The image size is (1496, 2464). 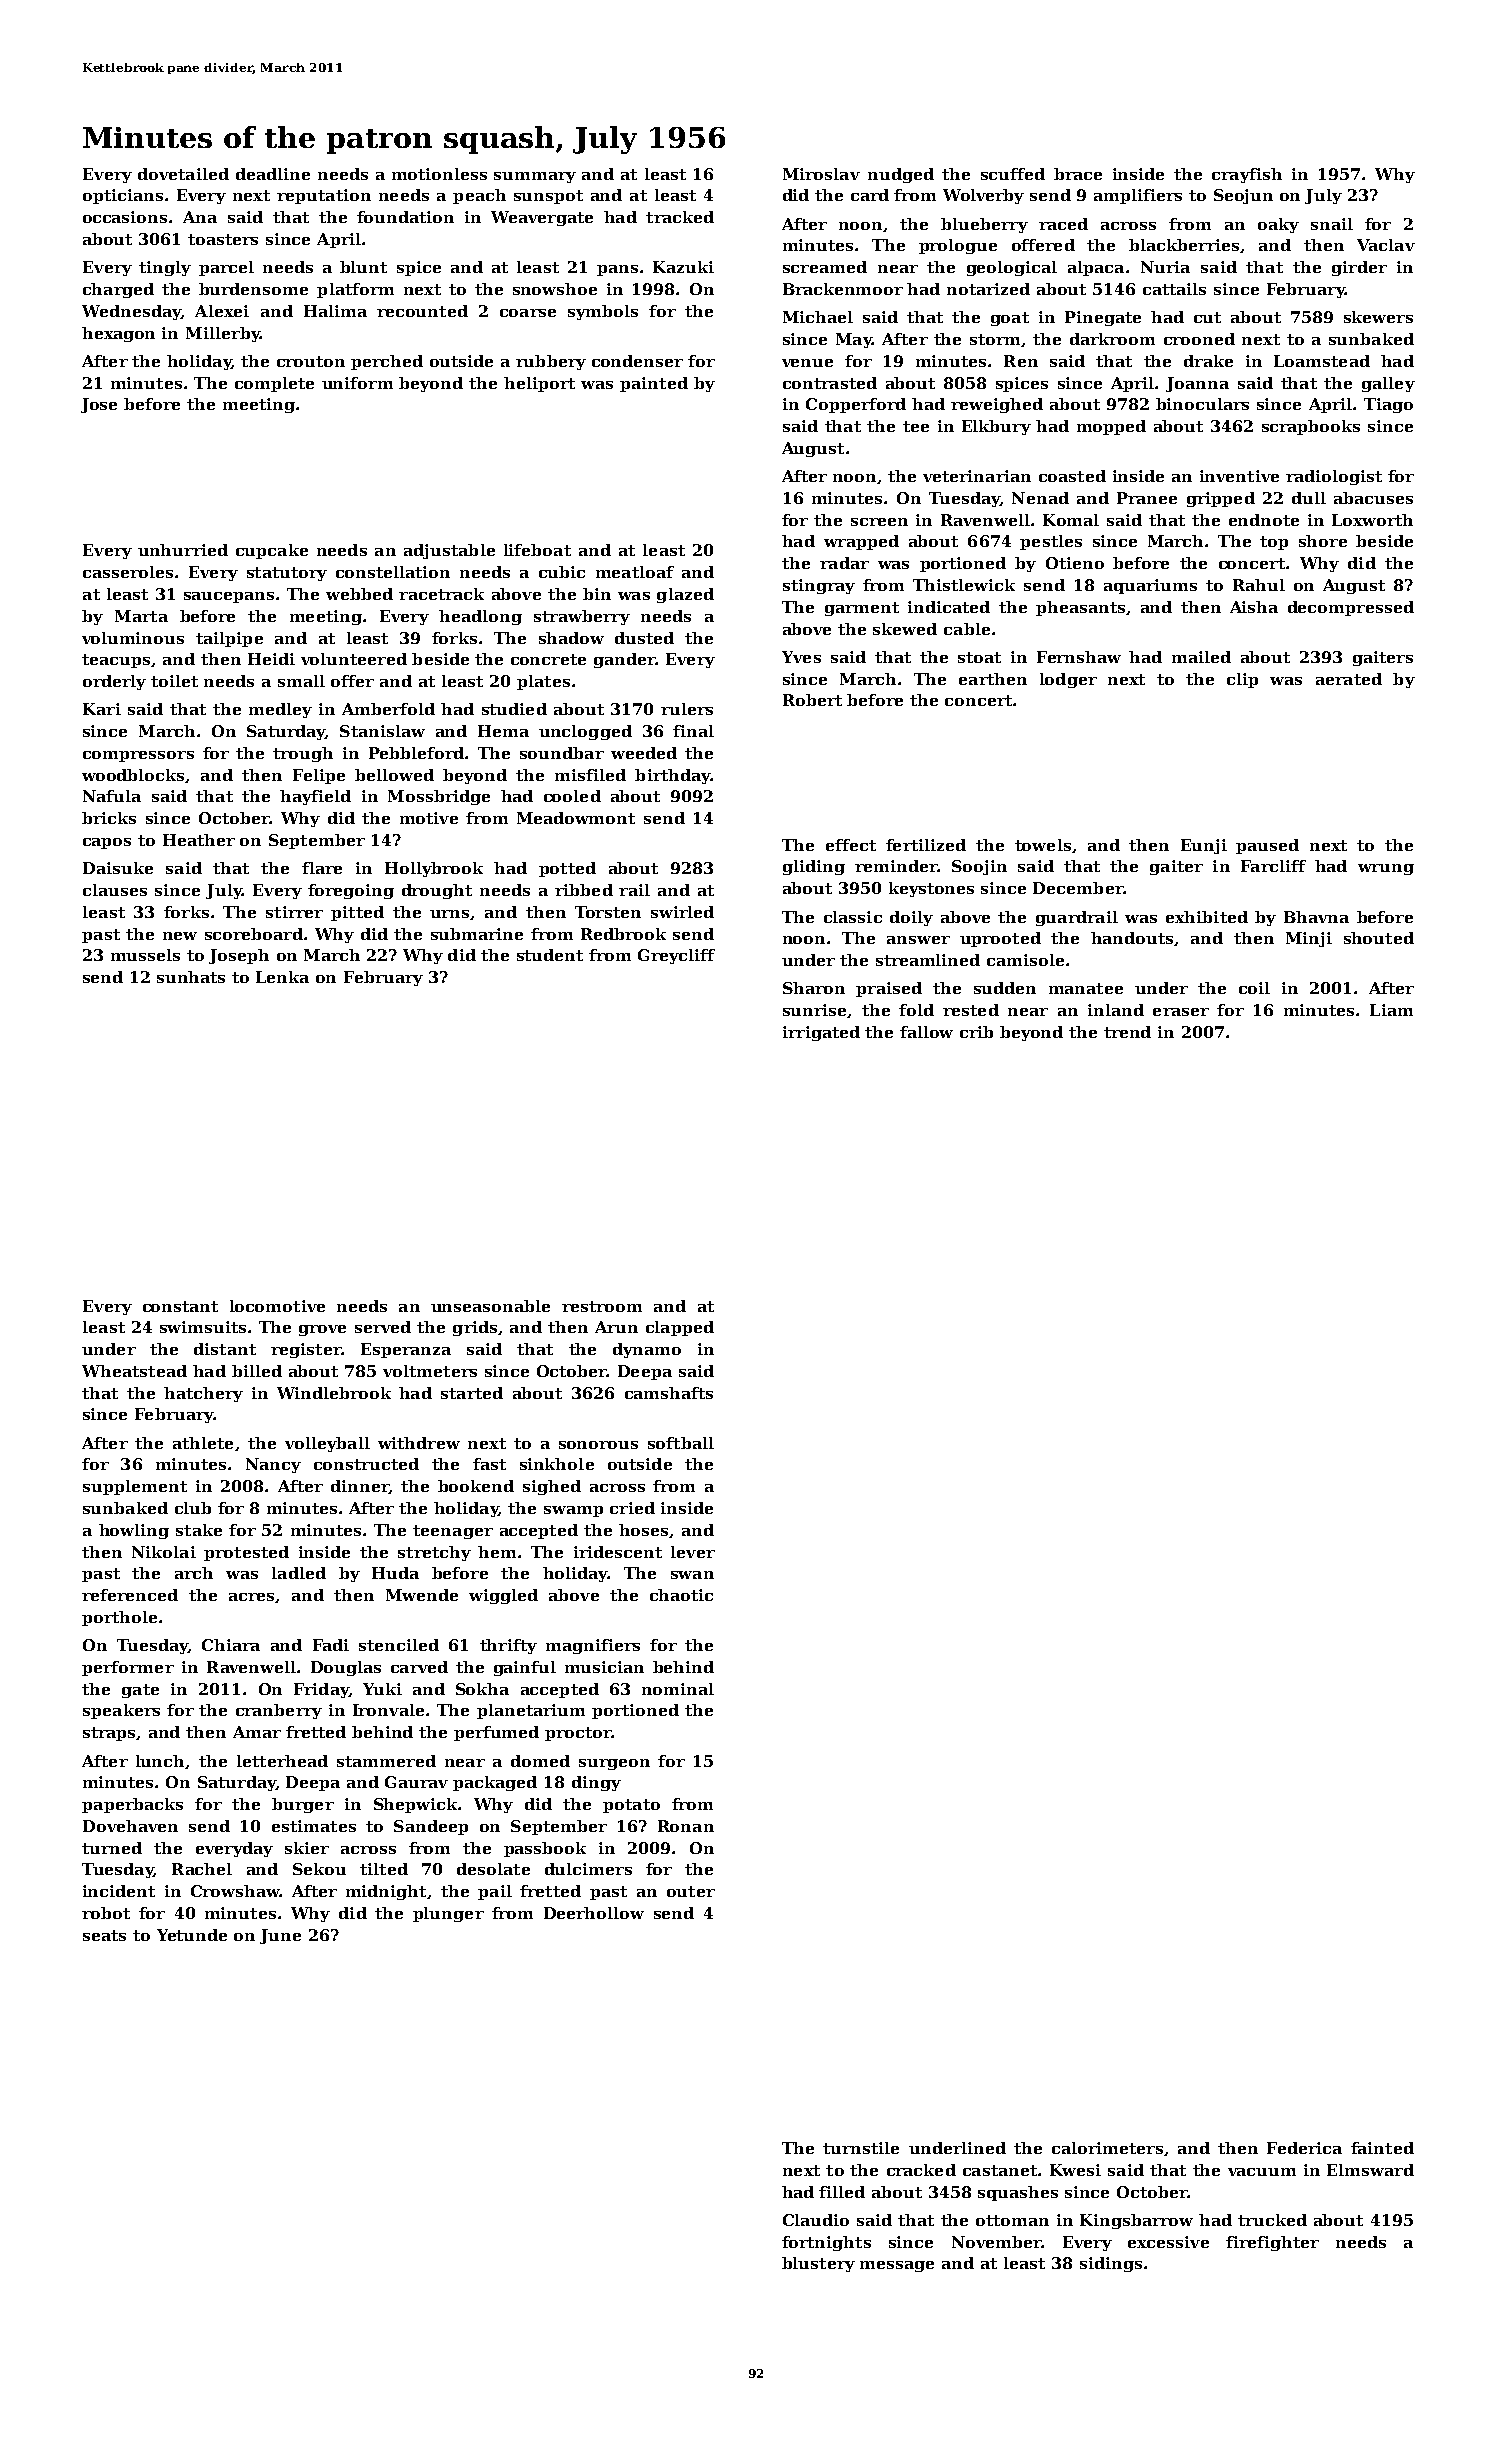 I want to click on hexagon, so click(x=118, y=334).
